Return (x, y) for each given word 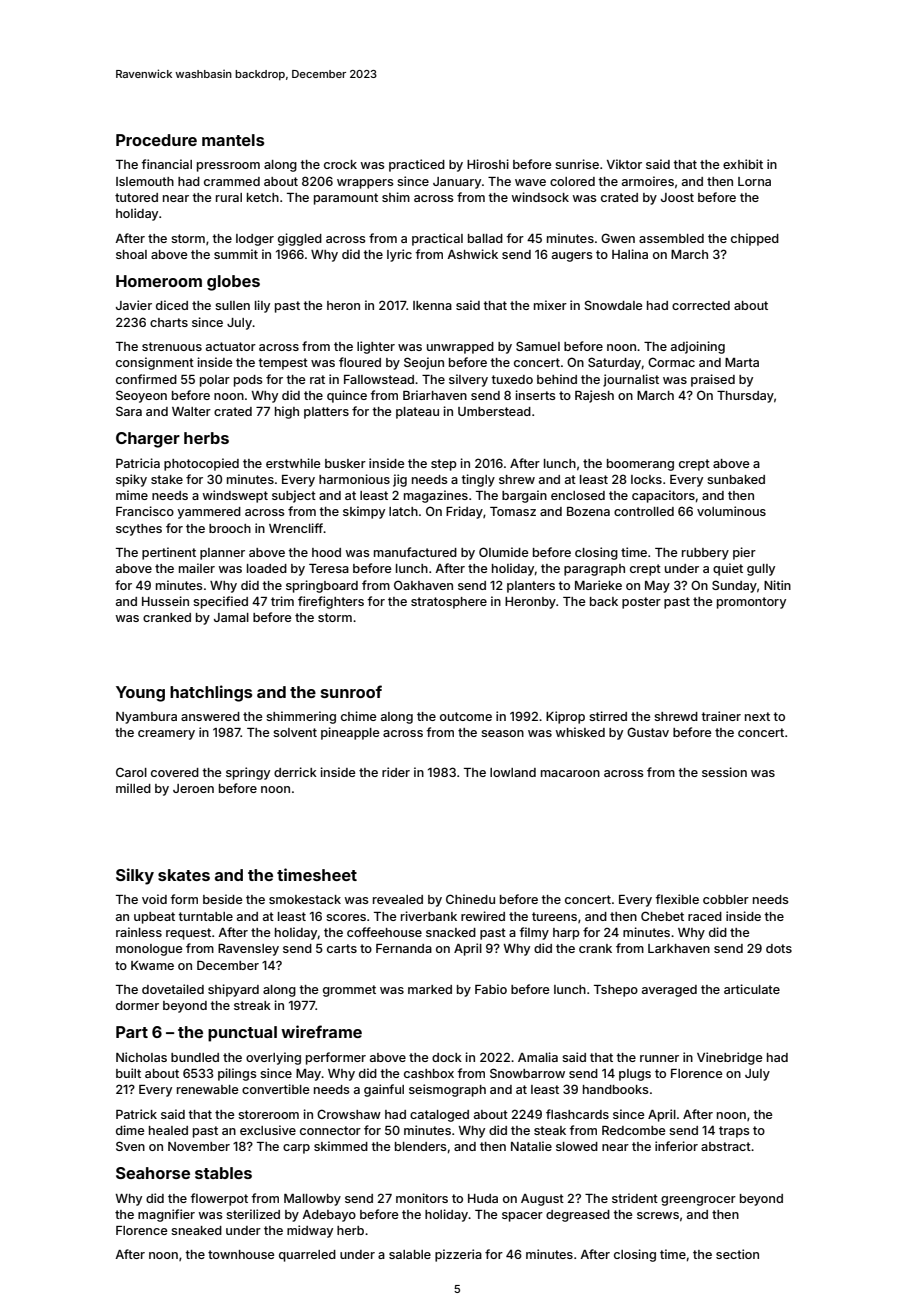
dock (447, 1057)
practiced (417, 165)
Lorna (754, 181)
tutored (136, 197)
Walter (191, 411)
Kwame (152, 965)
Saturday (614, 363)
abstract (726, 1146)
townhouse (241, 1254)
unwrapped (460, 348)
